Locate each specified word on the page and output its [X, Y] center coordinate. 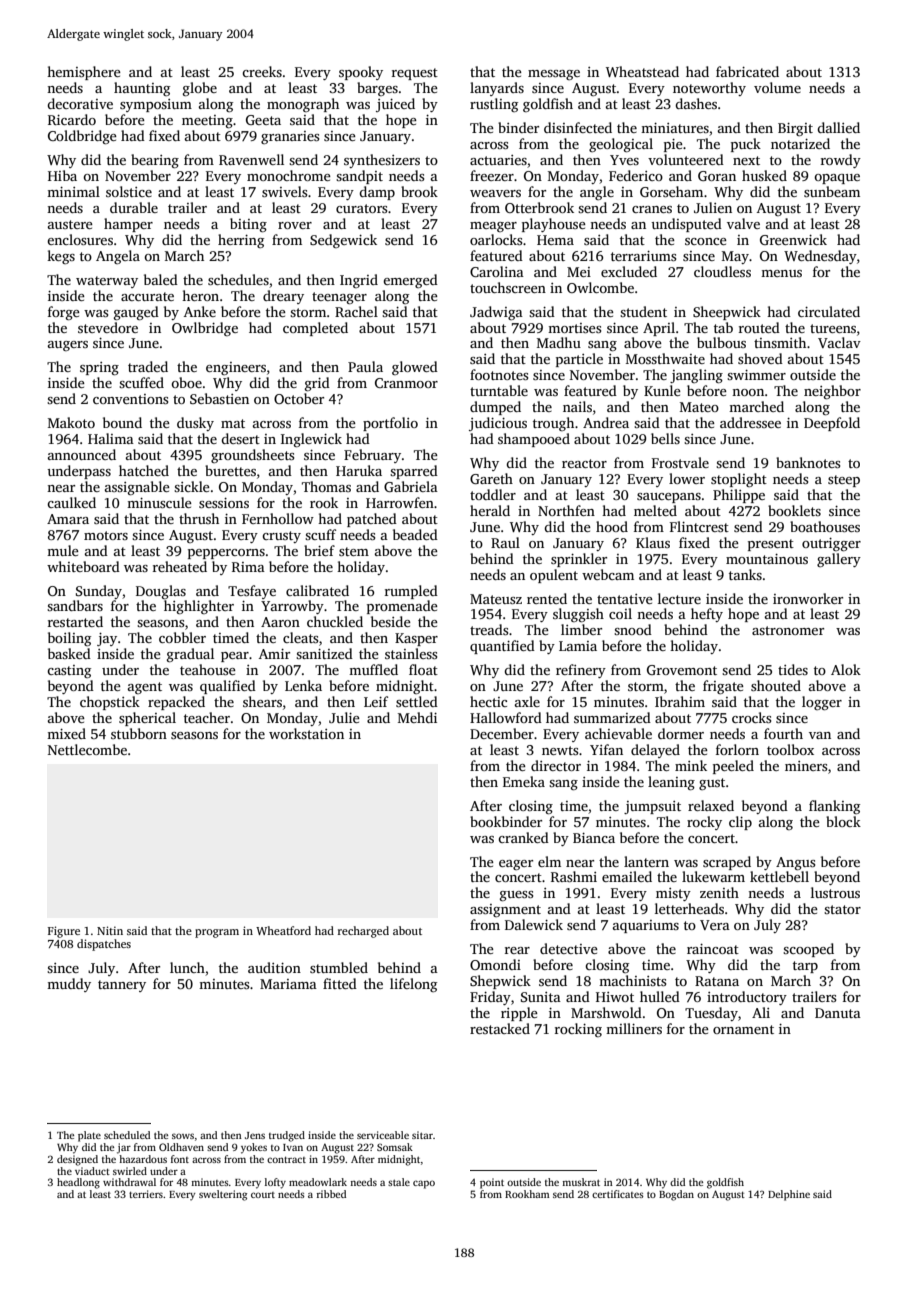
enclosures [80, 239]
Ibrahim [680, 701]
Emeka [524, 781]
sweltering [223, 1195]
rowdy [841, 161]
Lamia [578, 646]
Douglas [161, 592]
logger [822, 703]
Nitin [110, 930]
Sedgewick [343, 241]
